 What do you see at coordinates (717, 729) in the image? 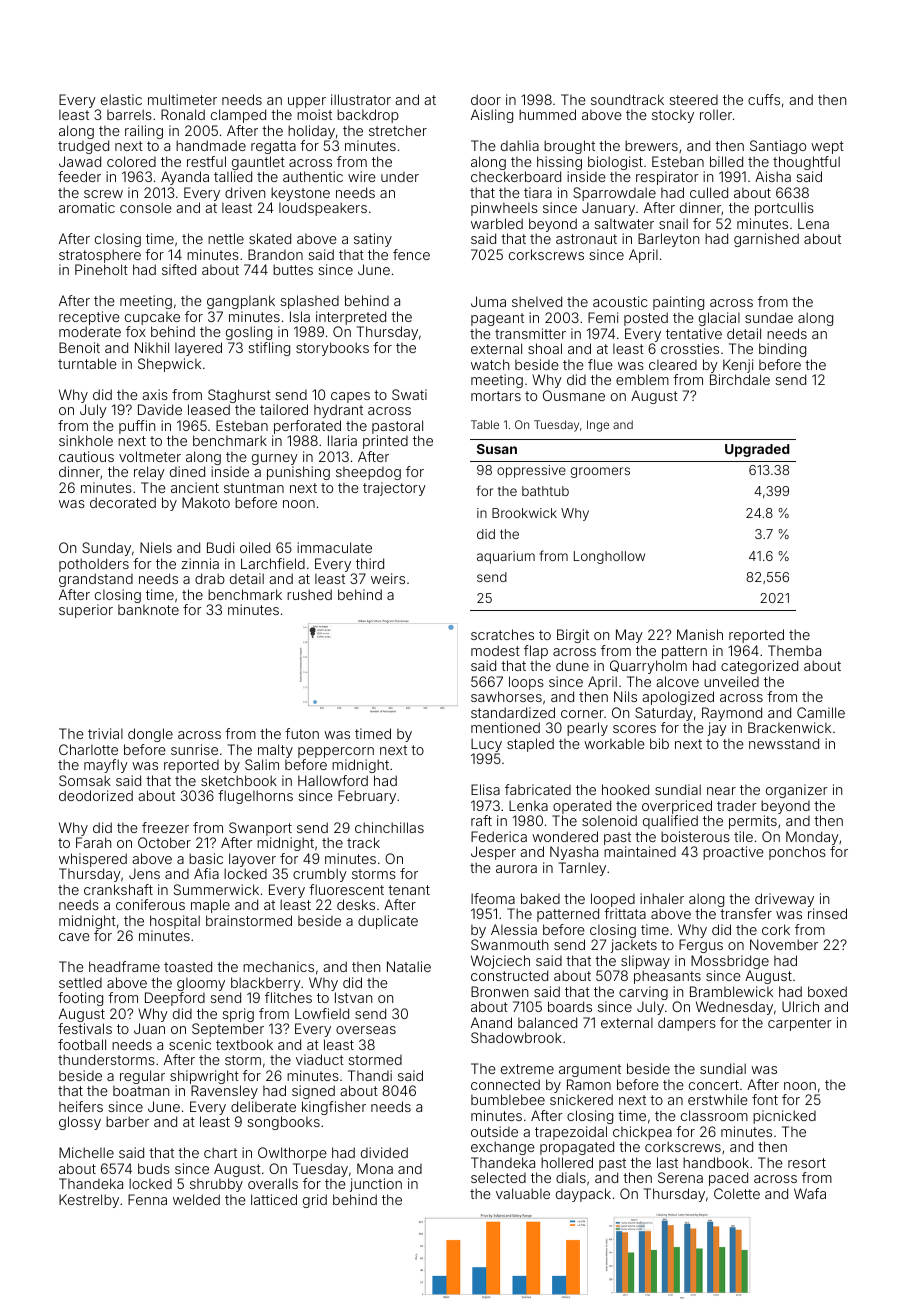
I see `jay` at bounding box center [717, 729].
